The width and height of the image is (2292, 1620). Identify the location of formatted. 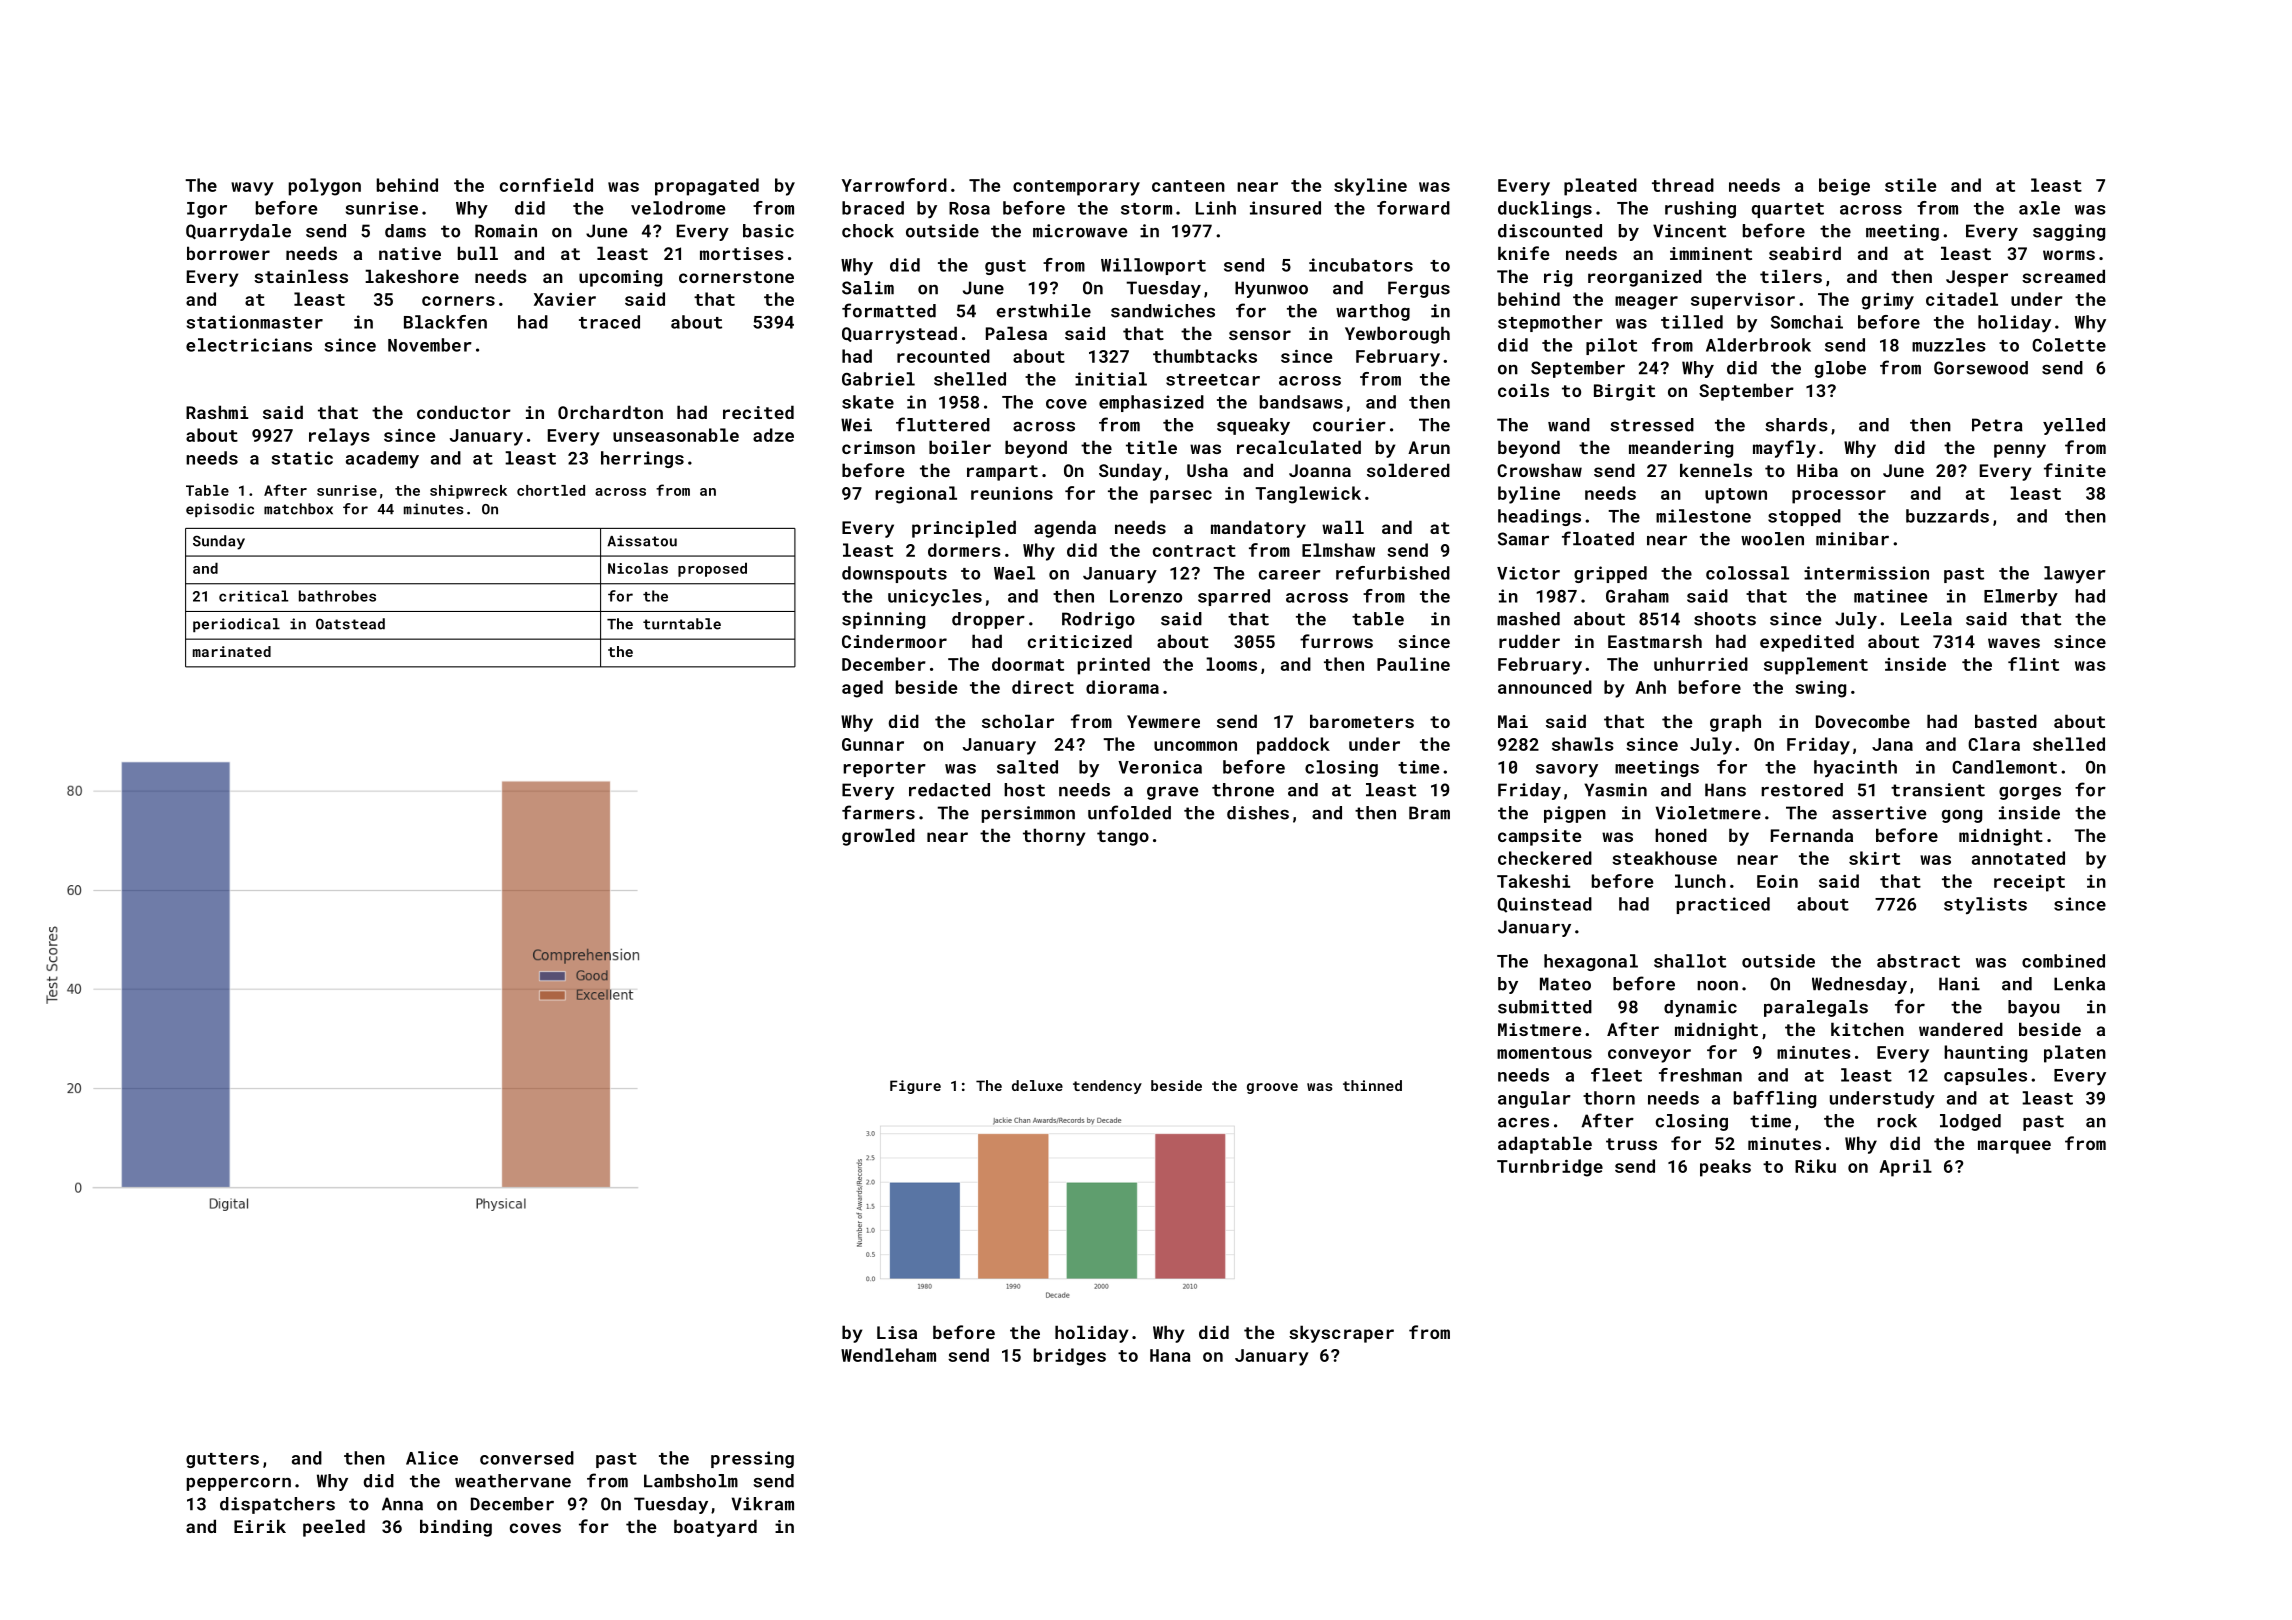
(889, 310).
